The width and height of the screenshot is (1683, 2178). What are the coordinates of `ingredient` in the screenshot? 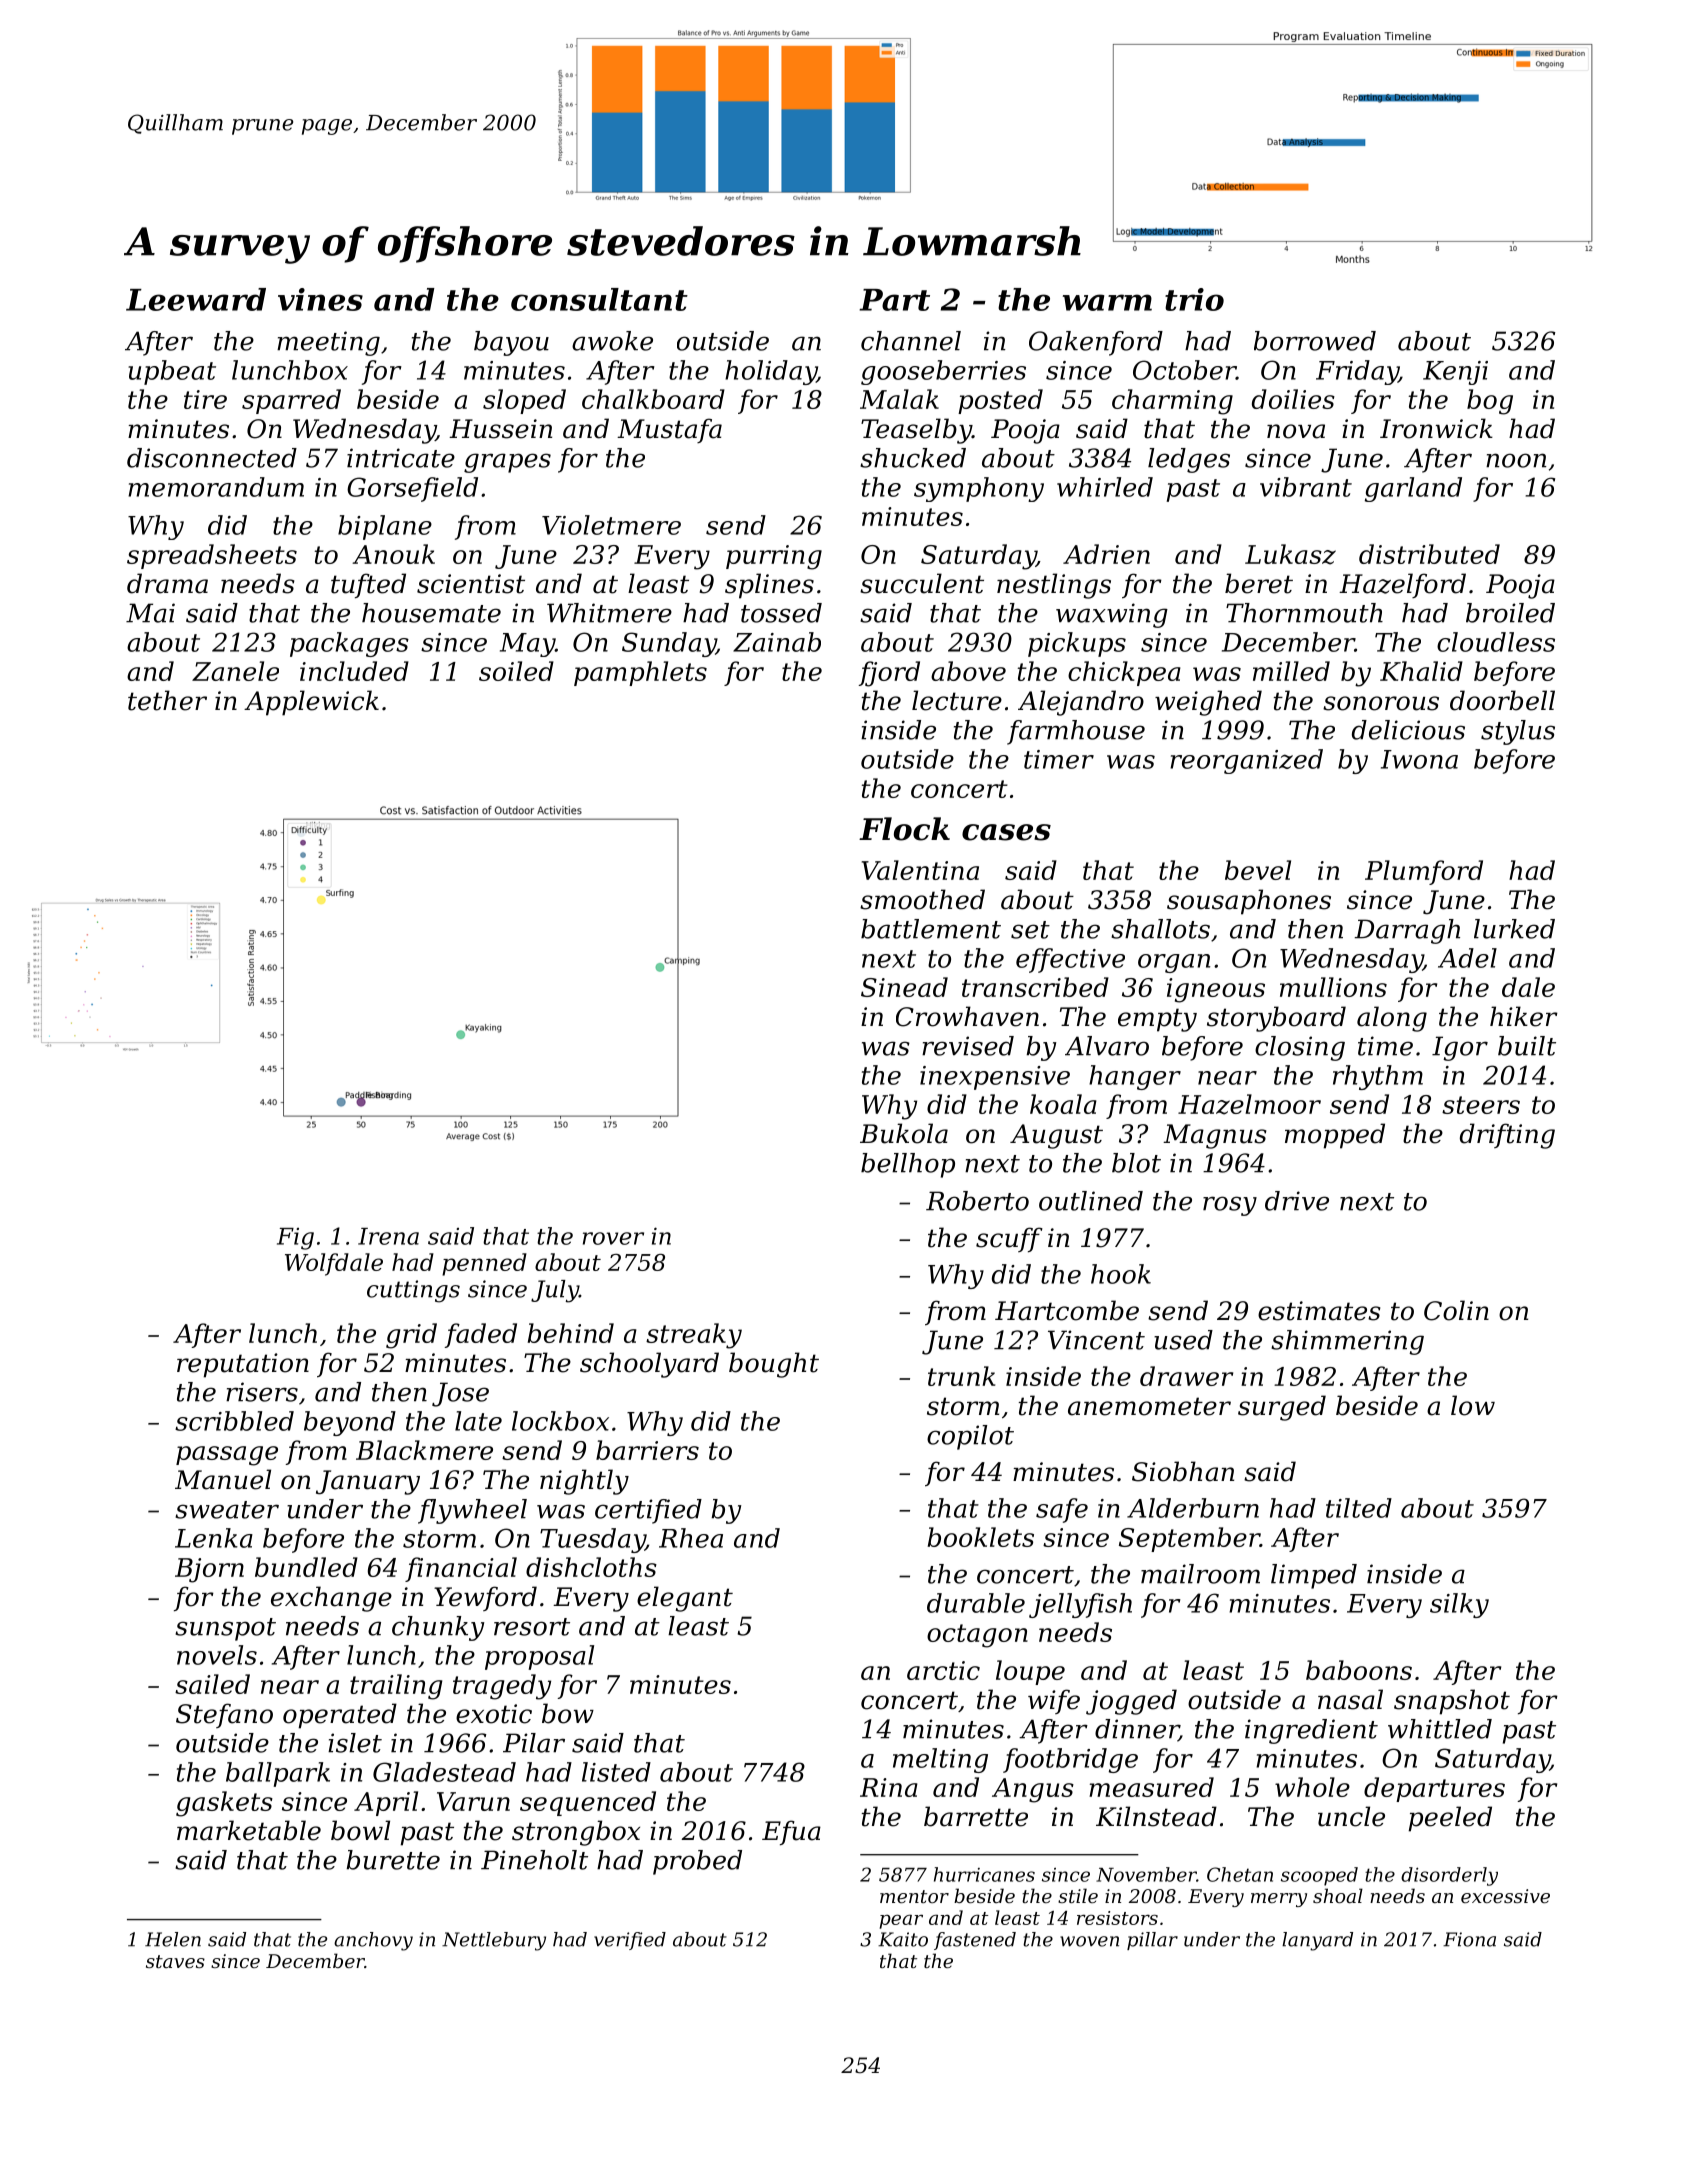 It's located at (1311, 1731).
